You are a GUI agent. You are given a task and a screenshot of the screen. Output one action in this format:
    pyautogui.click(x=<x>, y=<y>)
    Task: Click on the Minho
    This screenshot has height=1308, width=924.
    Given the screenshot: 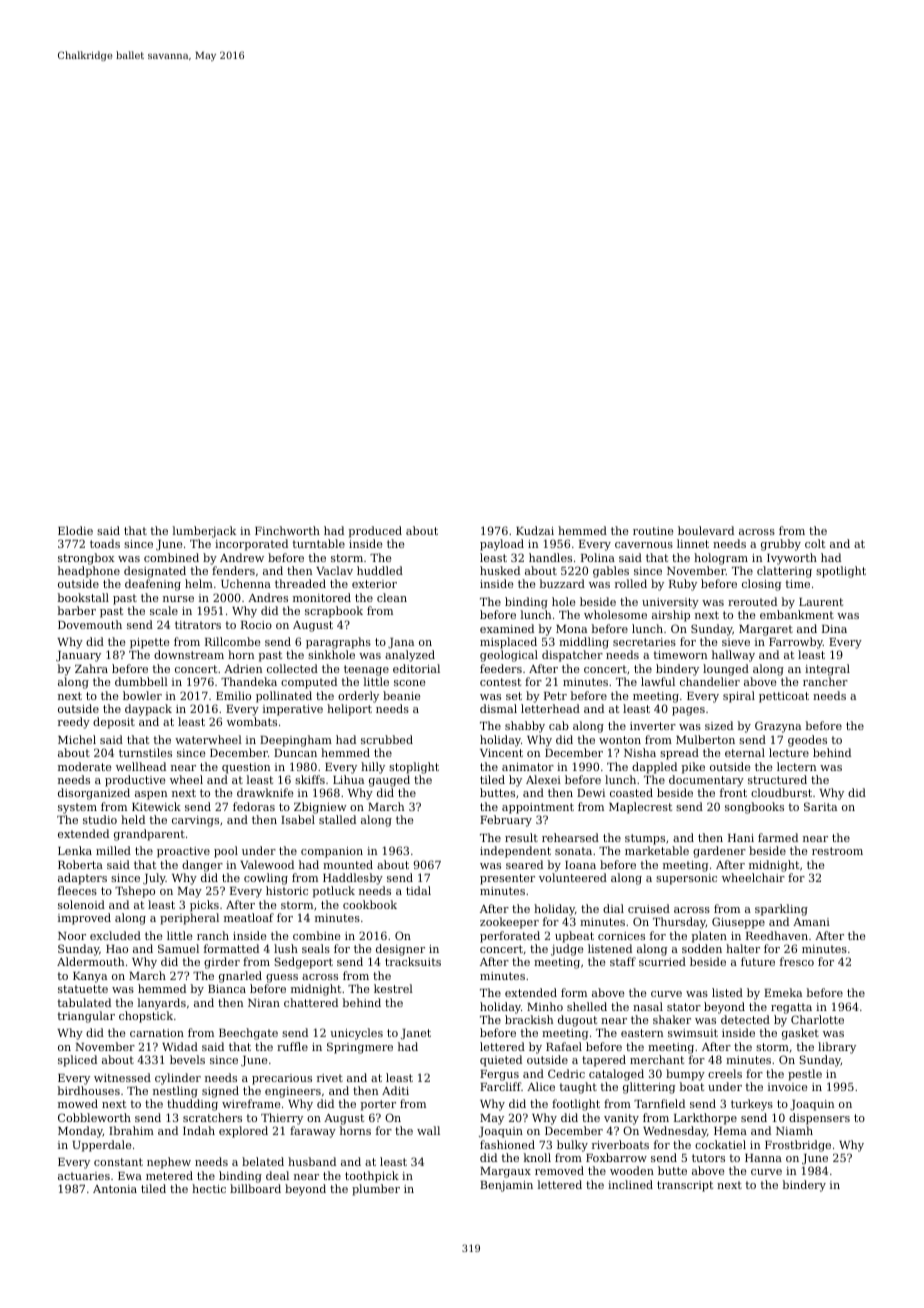 What is the action you would take?
    pyautogui.click(x=545, y=1006)
